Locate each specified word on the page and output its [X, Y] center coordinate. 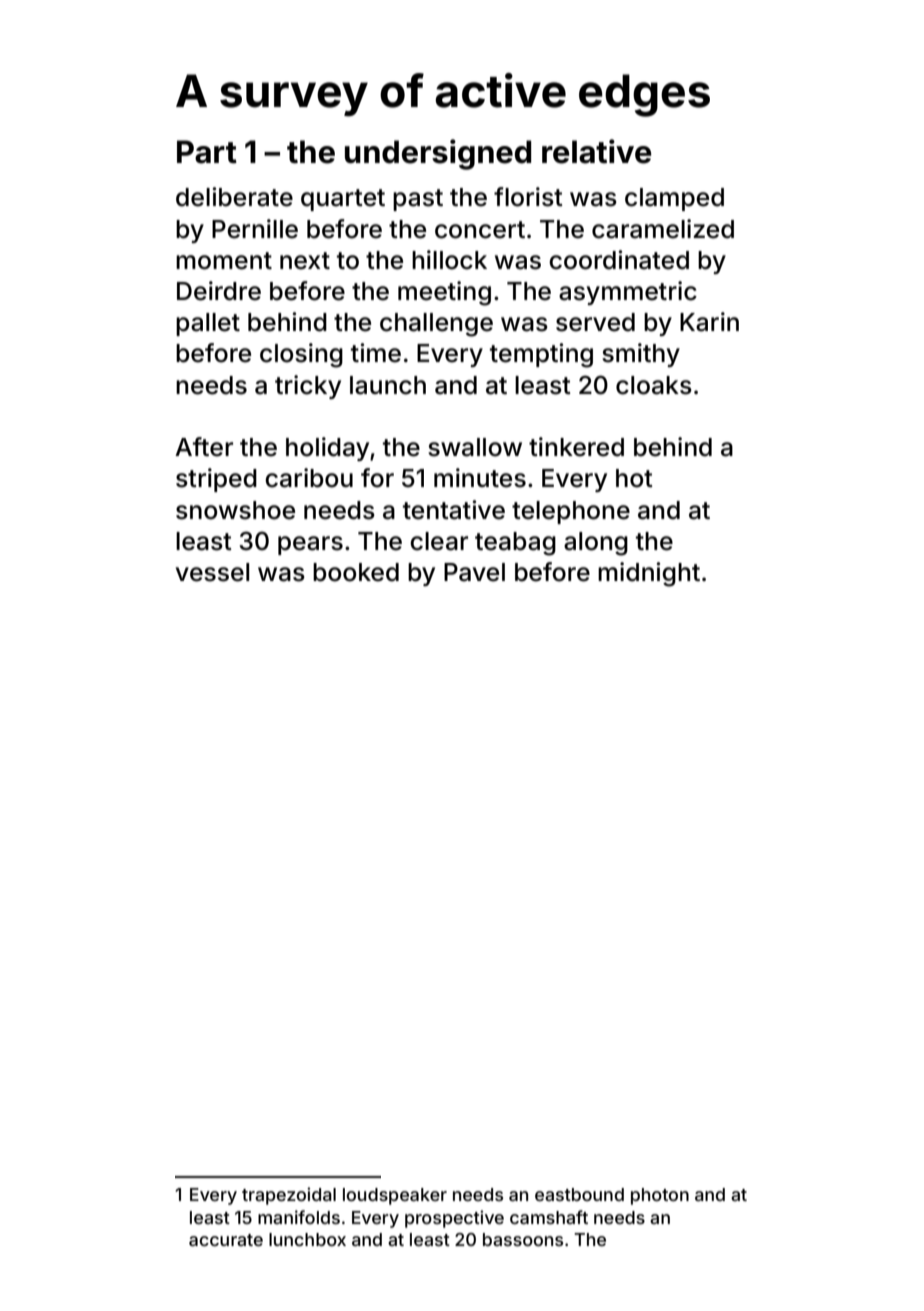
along [596, 544]
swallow [475, 447]
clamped [674, 199]
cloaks [654, 385]
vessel [212, 572]
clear [439, 541]
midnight [649, 574]
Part [207, 152]
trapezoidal [289, 1196]
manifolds [299, 1217]
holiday [327, 449]
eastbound [579, 1194]
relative [596, 151]
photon [660, 1196]
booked [356, 572]
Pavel [474, 572]
